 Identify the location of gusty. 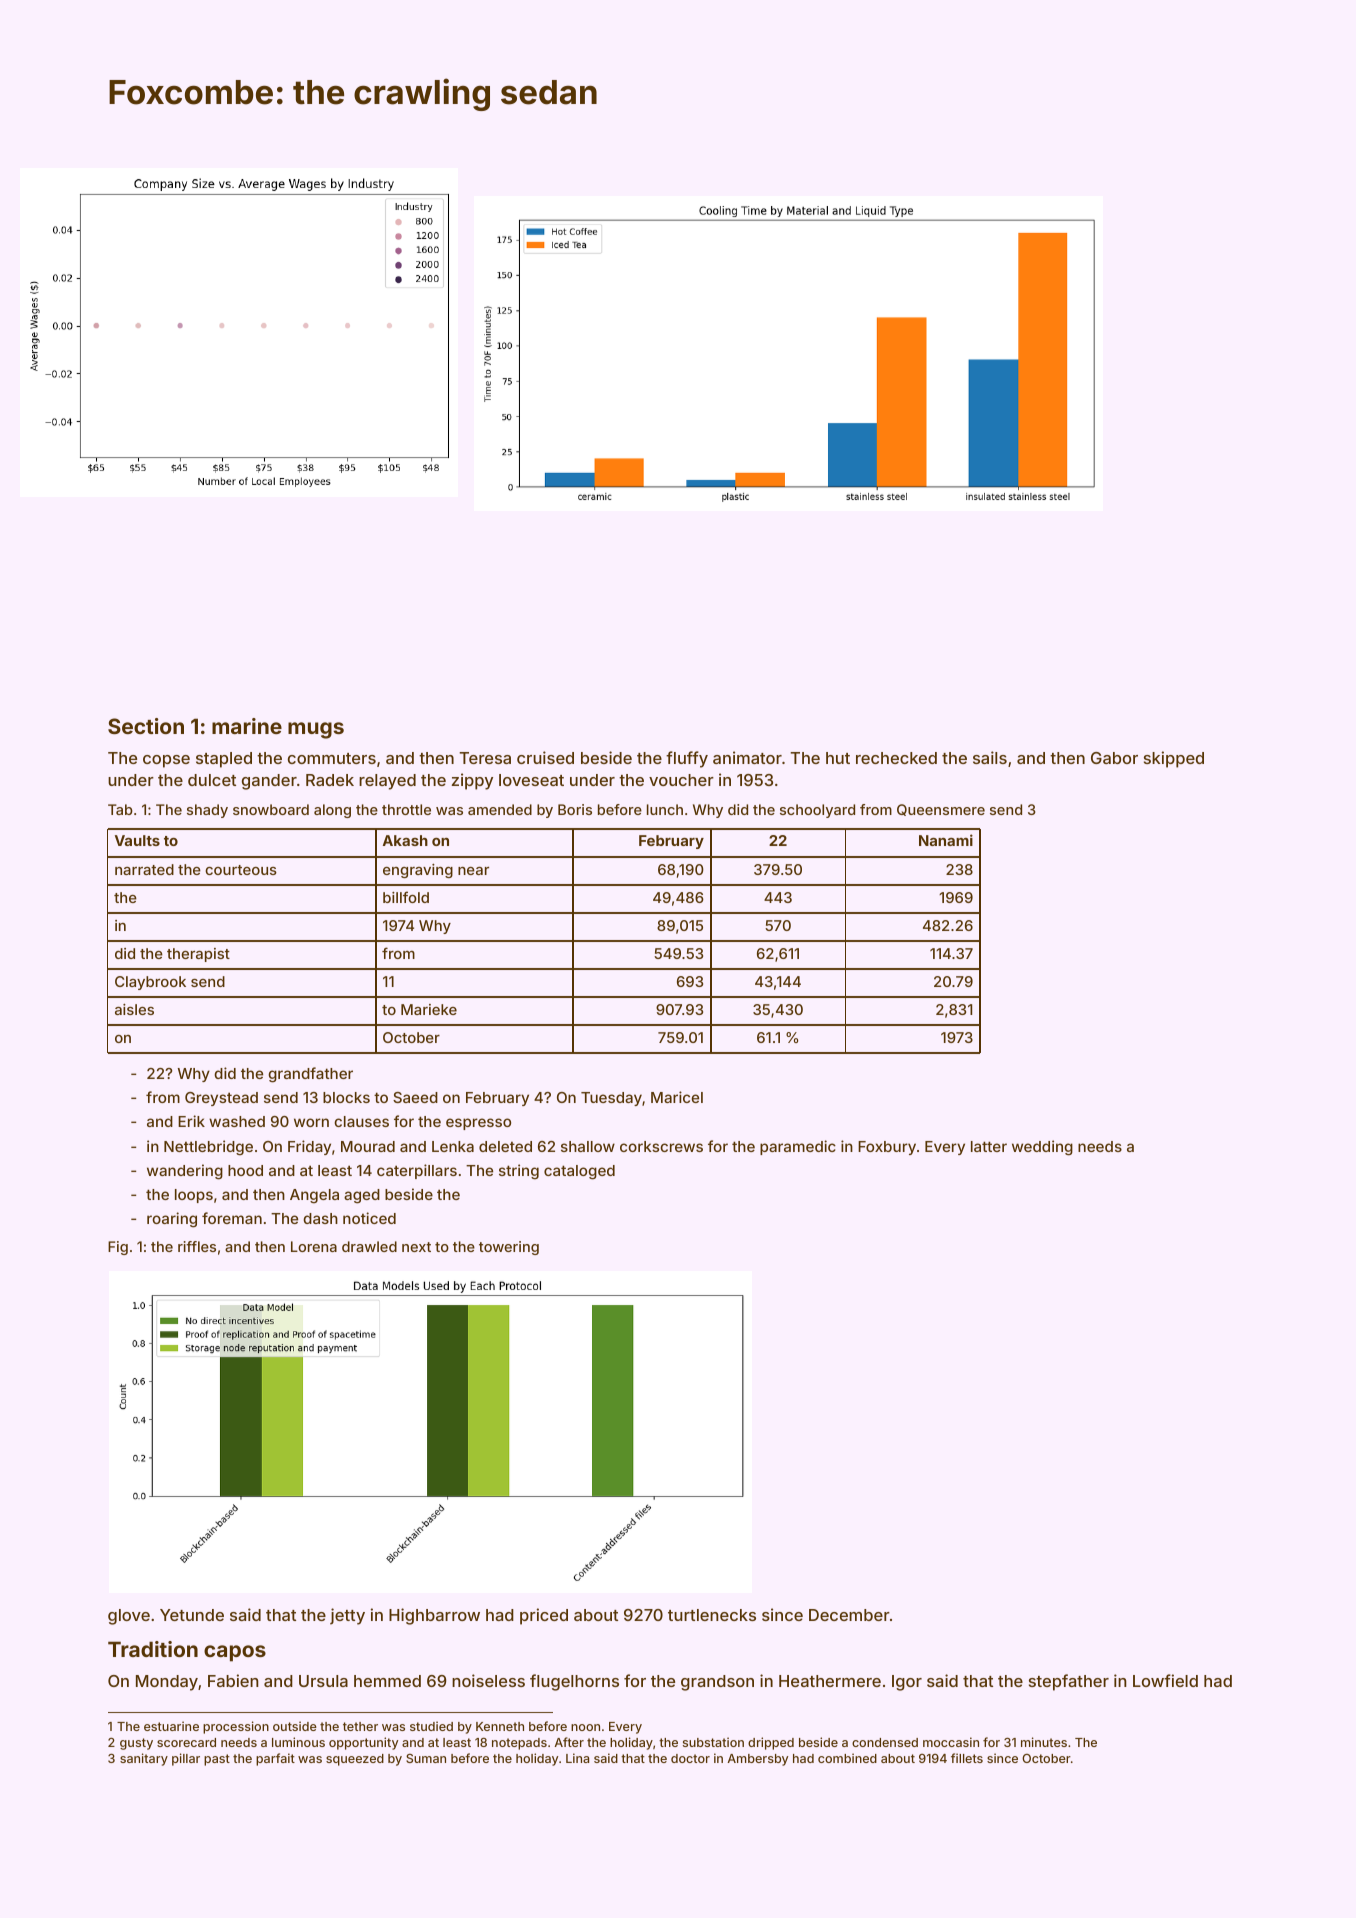
(136, 1744).
